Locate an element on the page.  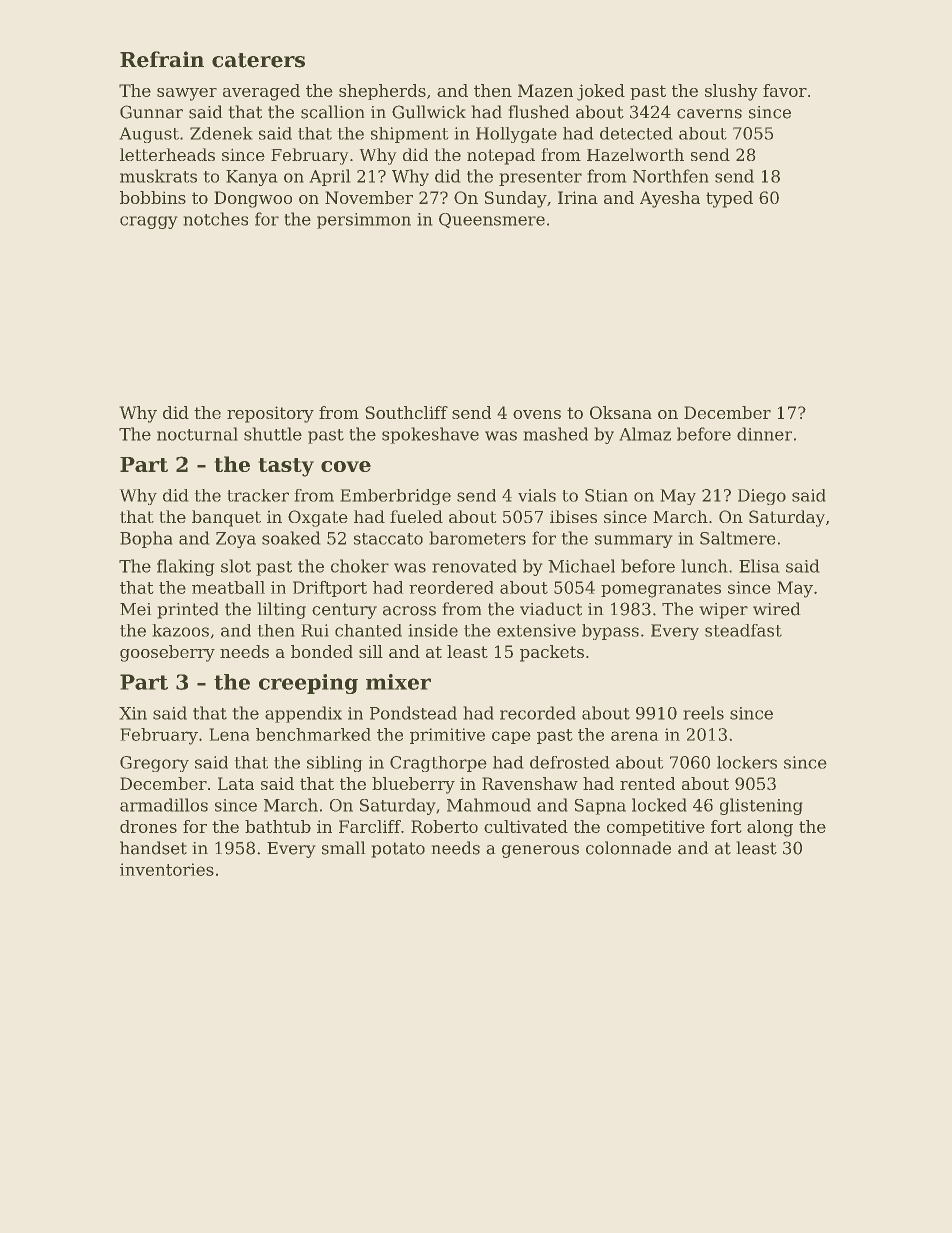
typed is located at coordinates (729, 199).
